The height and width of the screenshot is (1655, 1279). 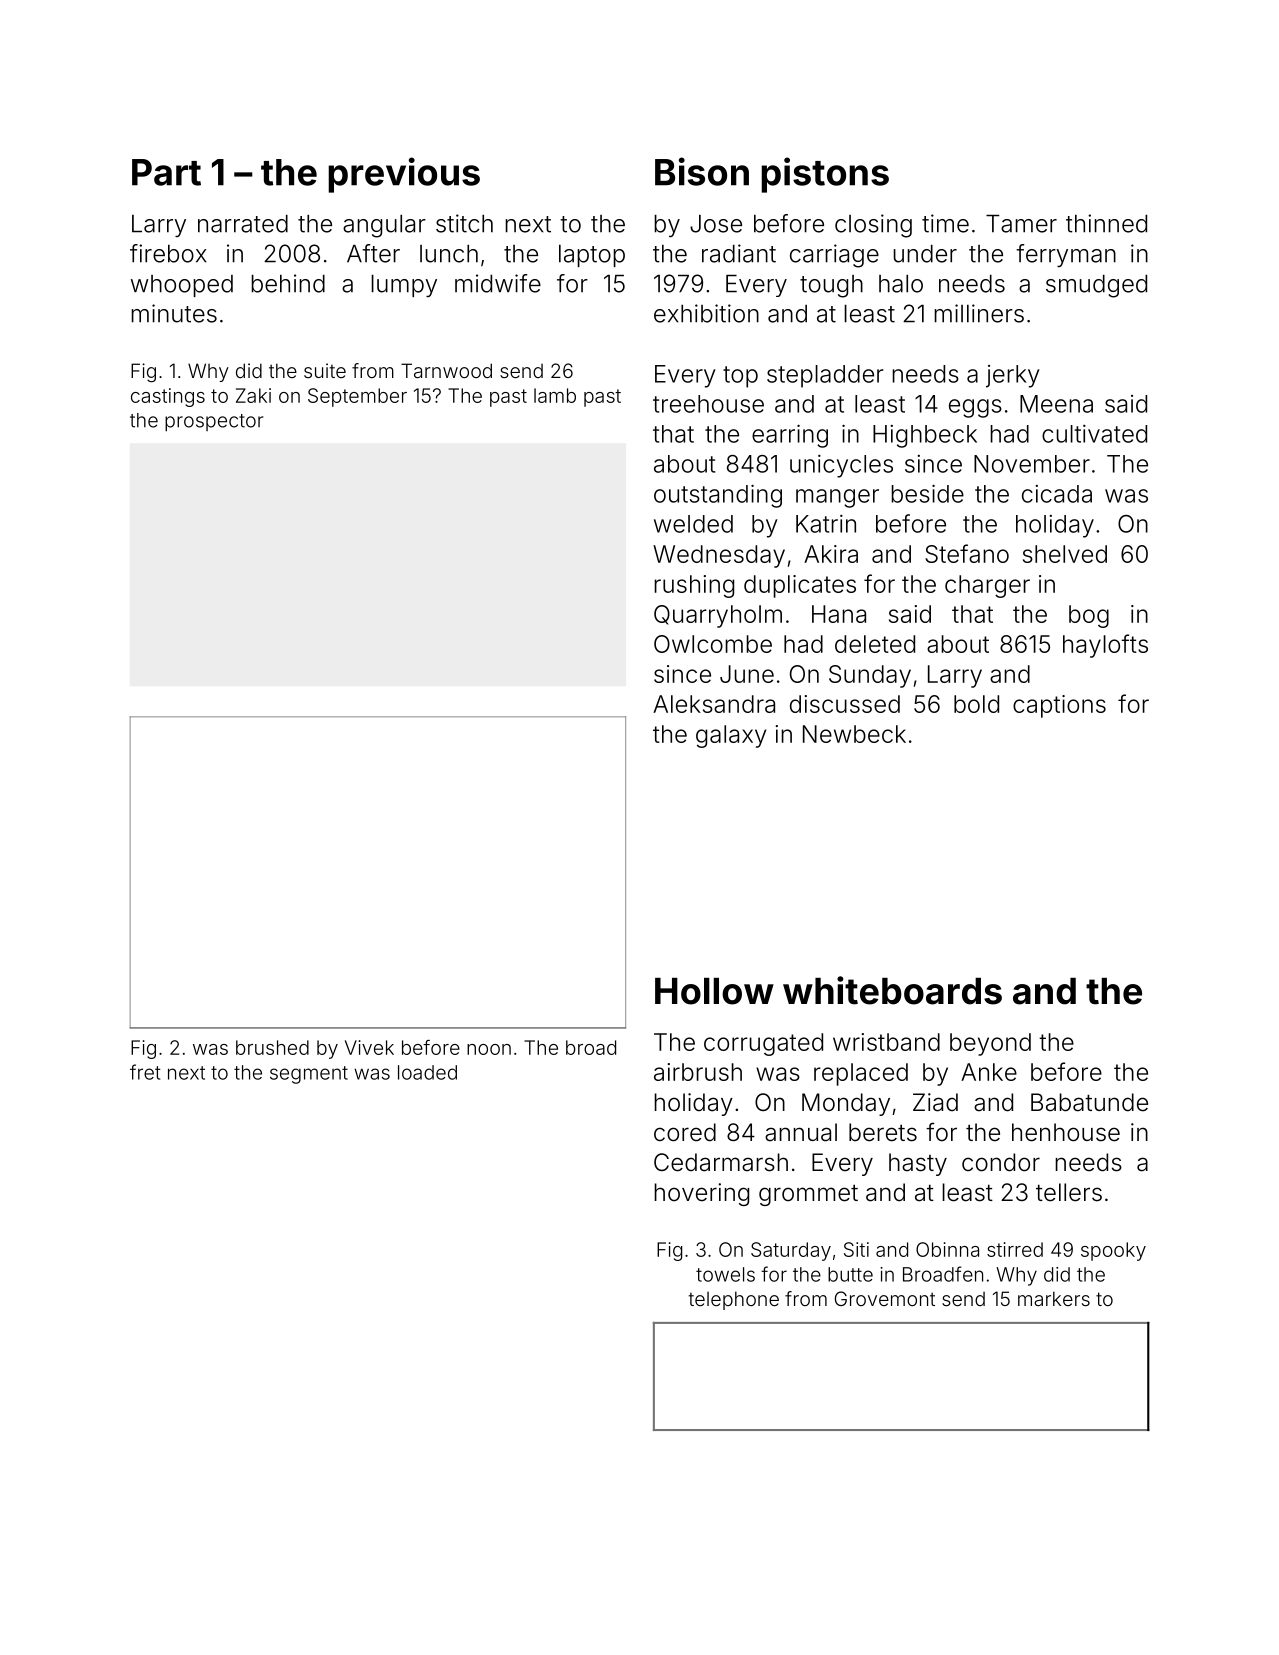 What do you see at coordinates (694, 586) in the screenshot?
I see `rushing` at bounding box center [694, 586].
